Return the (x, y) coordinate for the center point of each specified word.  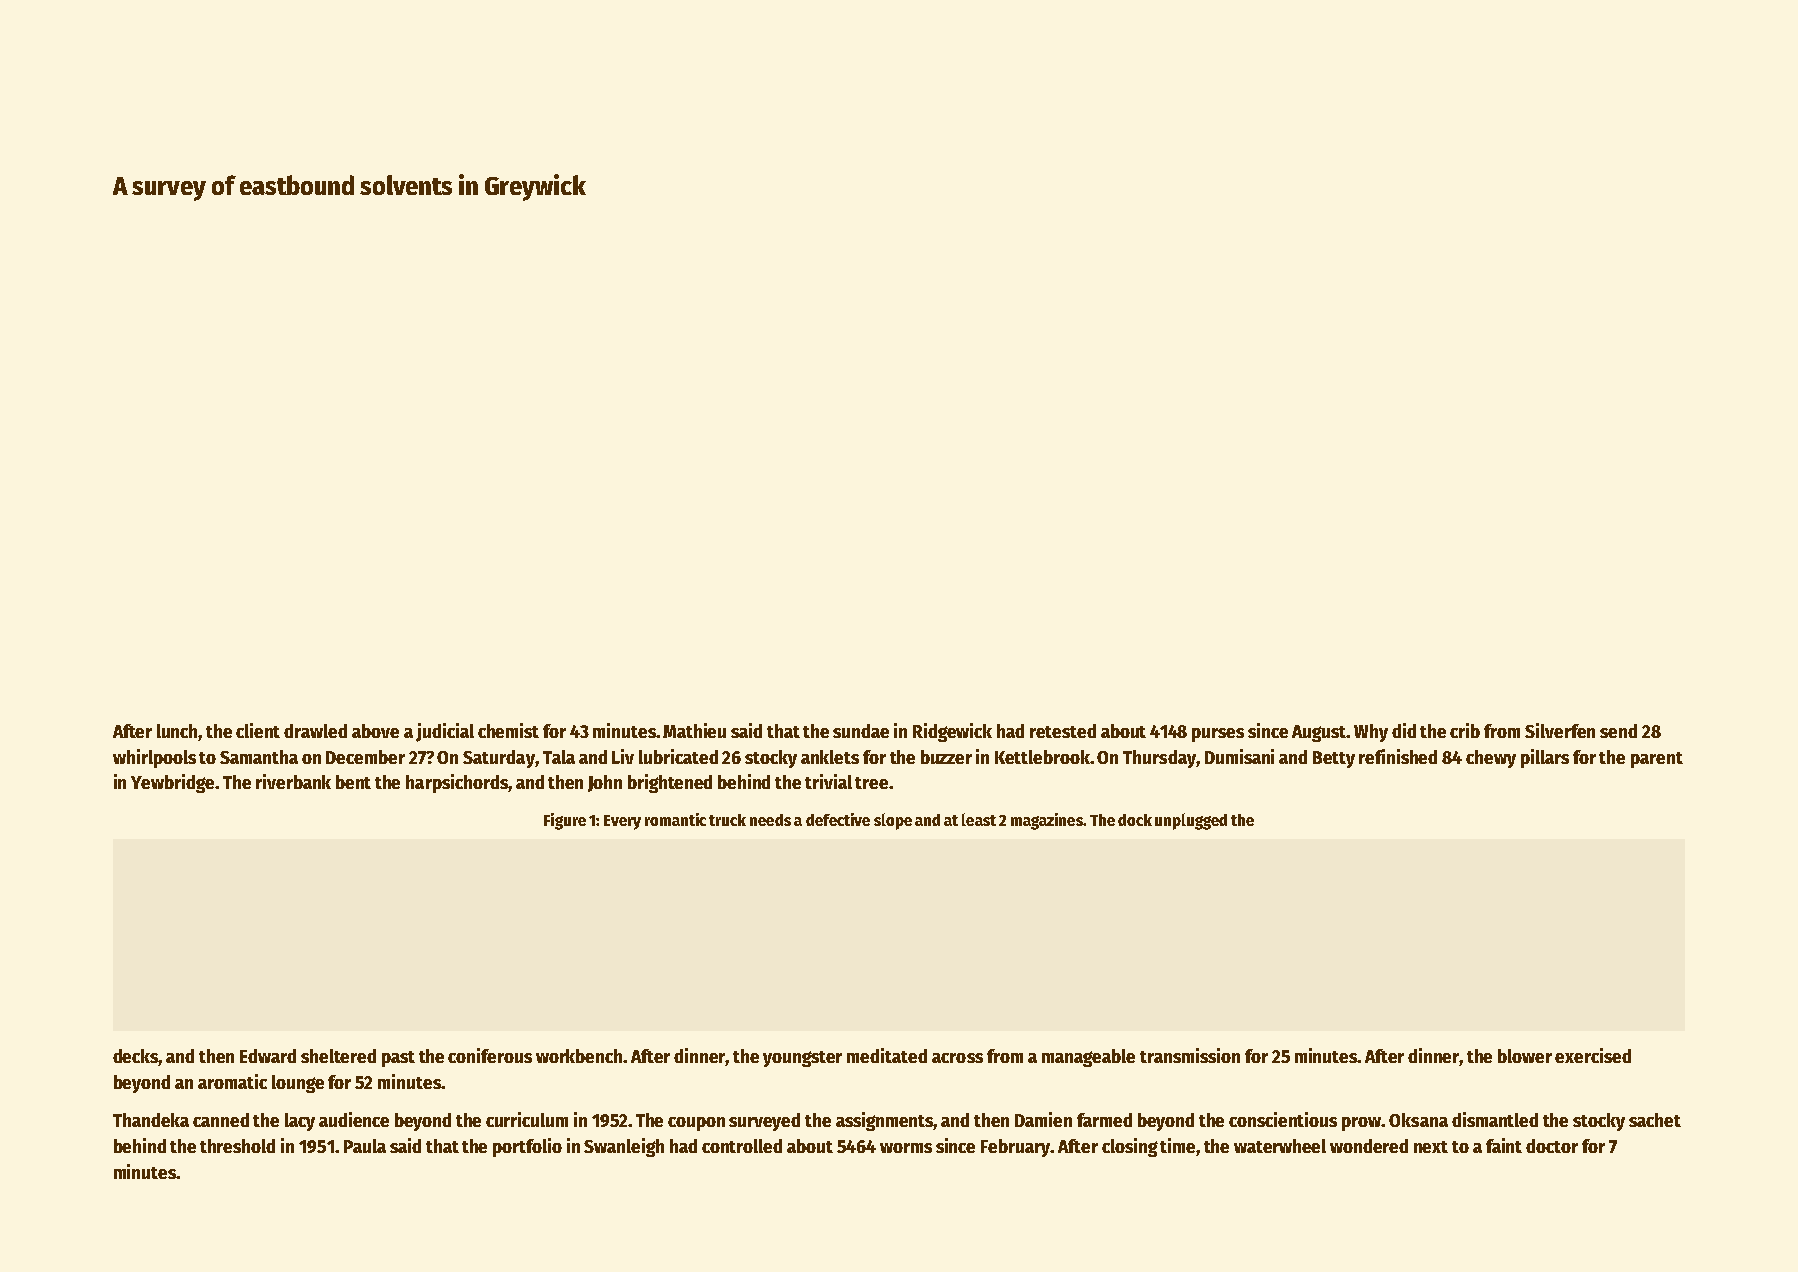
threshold (237, 1146)
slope (893, 821)
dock (1135, 820)
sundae (861, 731)
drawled (315, 731)
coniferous (490, 1055)
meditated (887, 1055)
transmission (1190, 1055)
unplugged (1191, 821)
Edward (268, 1056)
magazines (1047, 821)
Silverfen (1560, 730)
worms (906, 1148)
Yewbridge (173, 783)
